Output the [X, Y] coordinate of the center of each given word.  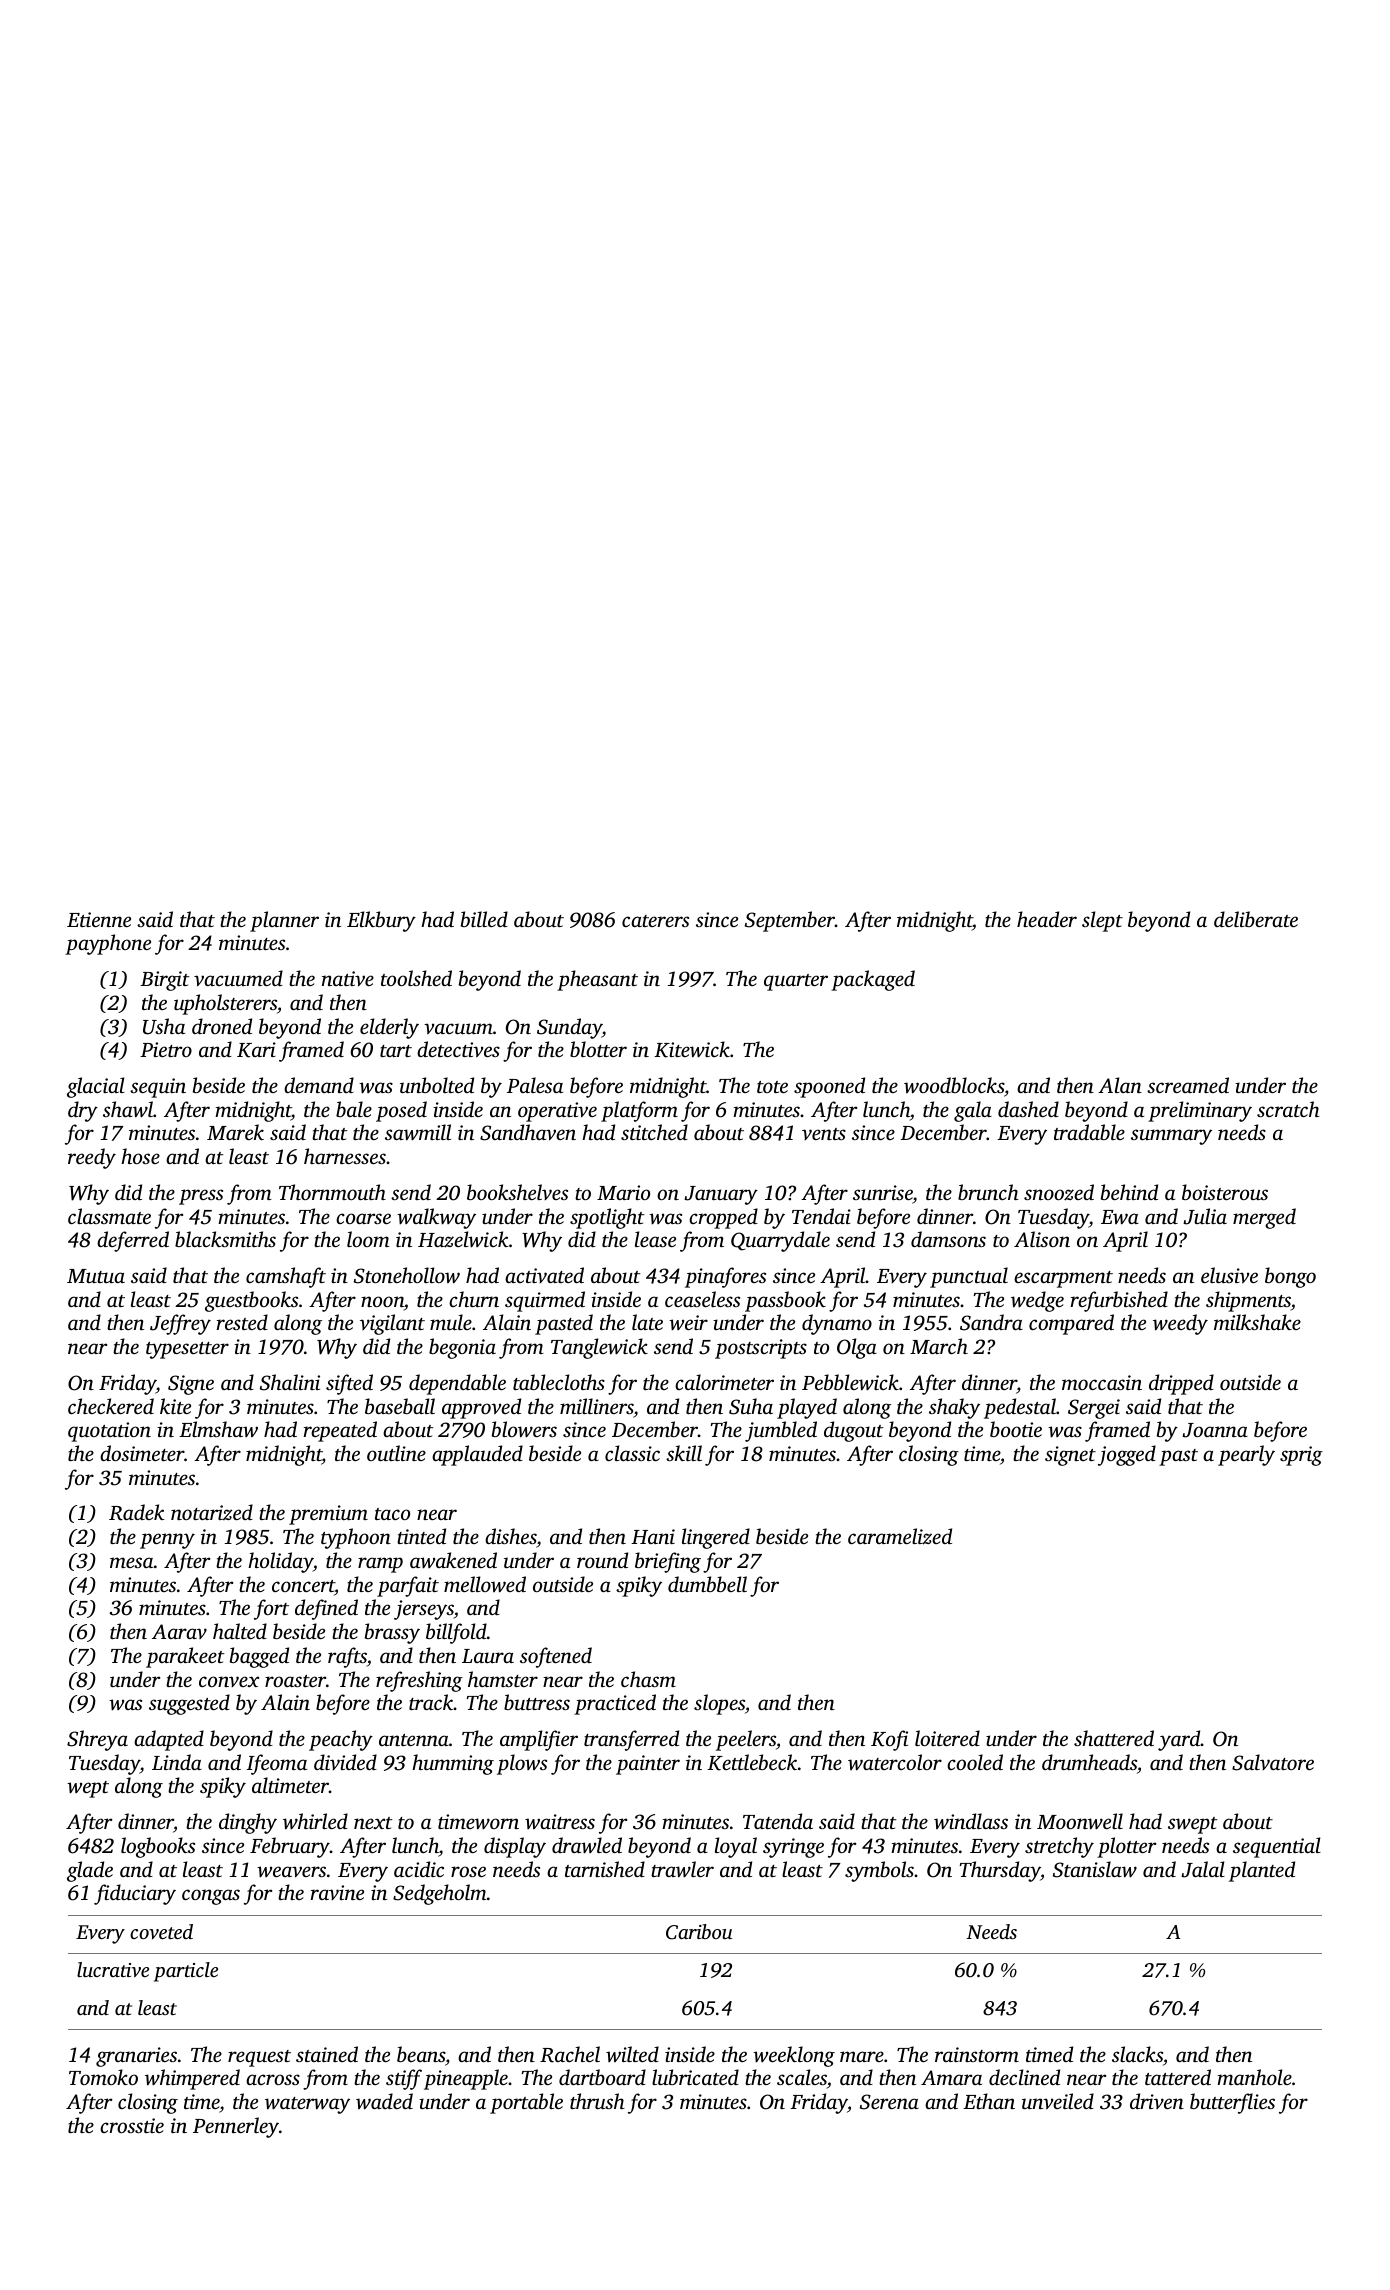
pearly [1246, 1455]
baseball [400, 1406]
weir [688, 1323]
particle [186, 1972]
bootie [1016, 1429]
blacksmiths [225, 1239]
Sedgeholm [440, 1894]
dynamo [837, 1324]
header [1047, 919]
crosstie [132, 2125]
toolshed [416, 978]
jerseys [424, 1610]
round [602, 1560]
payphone [108, 944]
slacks [1137, 2054]
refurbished [1119, 1301]
